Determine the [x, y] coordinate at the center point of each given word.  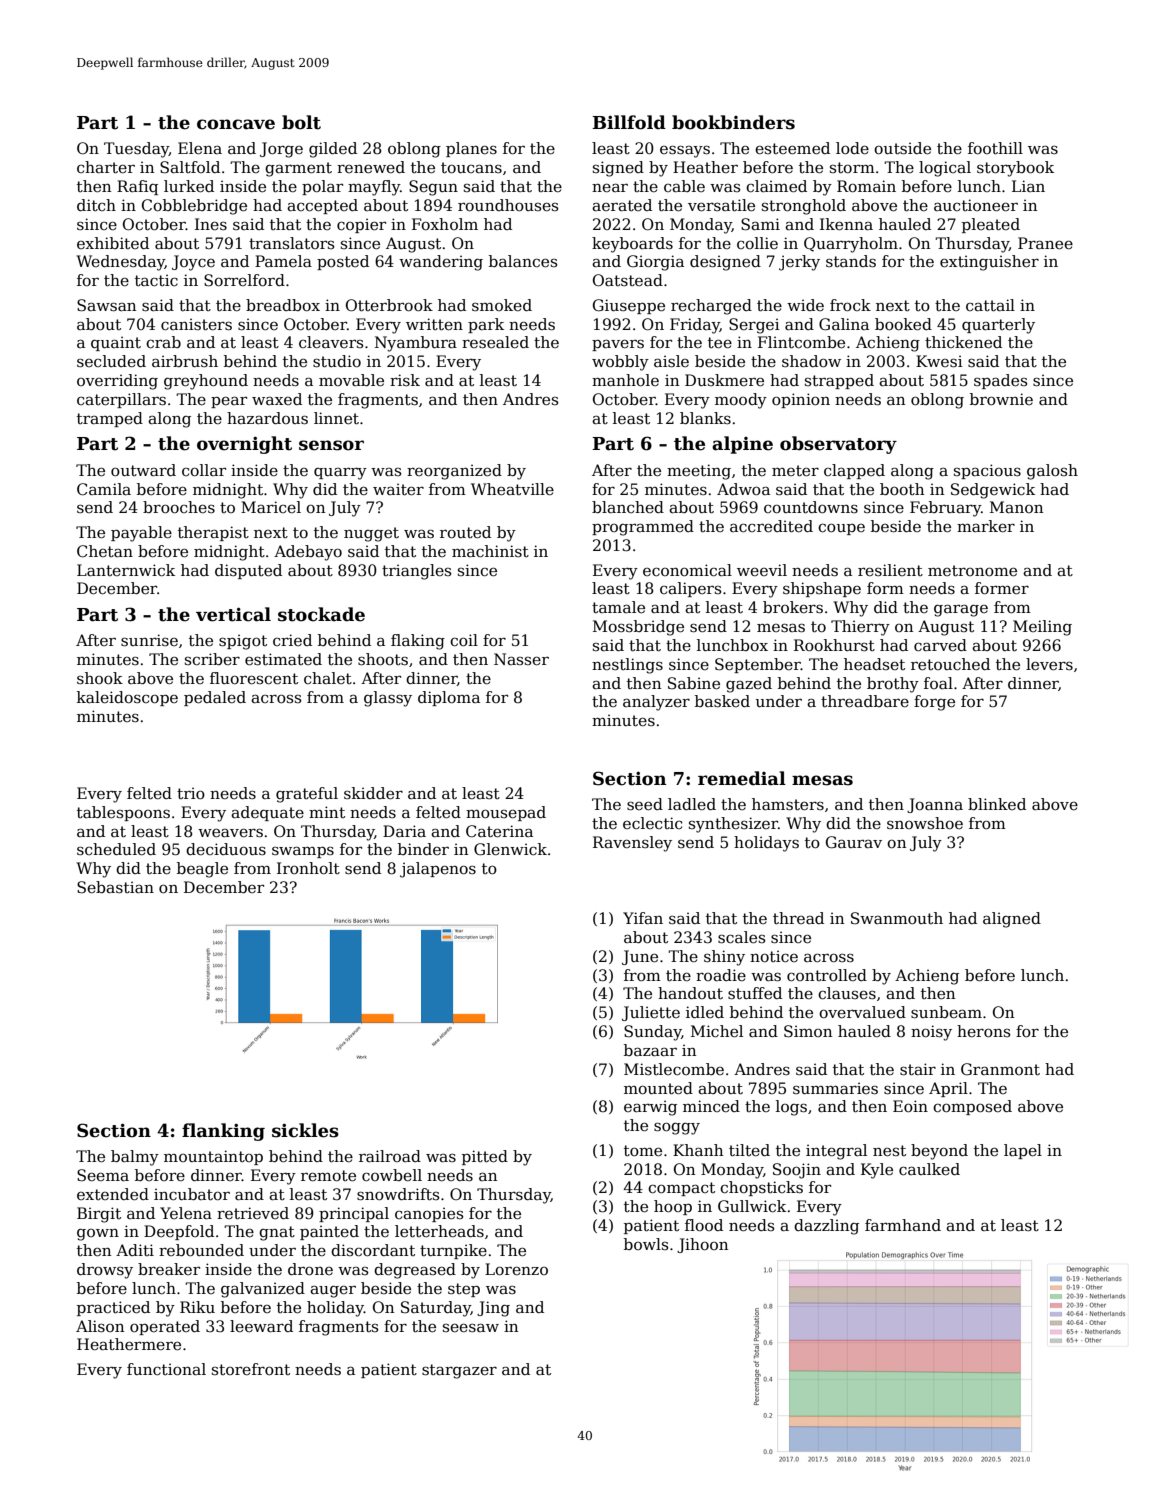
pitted [485, 1157]
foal [938, 683]
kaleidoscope [127, 698]
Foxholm [445, 224]
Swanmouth [897, 918]
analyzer [656, 703]
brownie [1001, 399]
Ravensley [632, 844]
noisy [931, 1033]
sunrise [149, 640]
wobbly [620, 363]
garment [298, 169]
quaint [116, 343]
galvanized [263, 1290]
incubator [192, 1194]
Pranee [1045, 243]
